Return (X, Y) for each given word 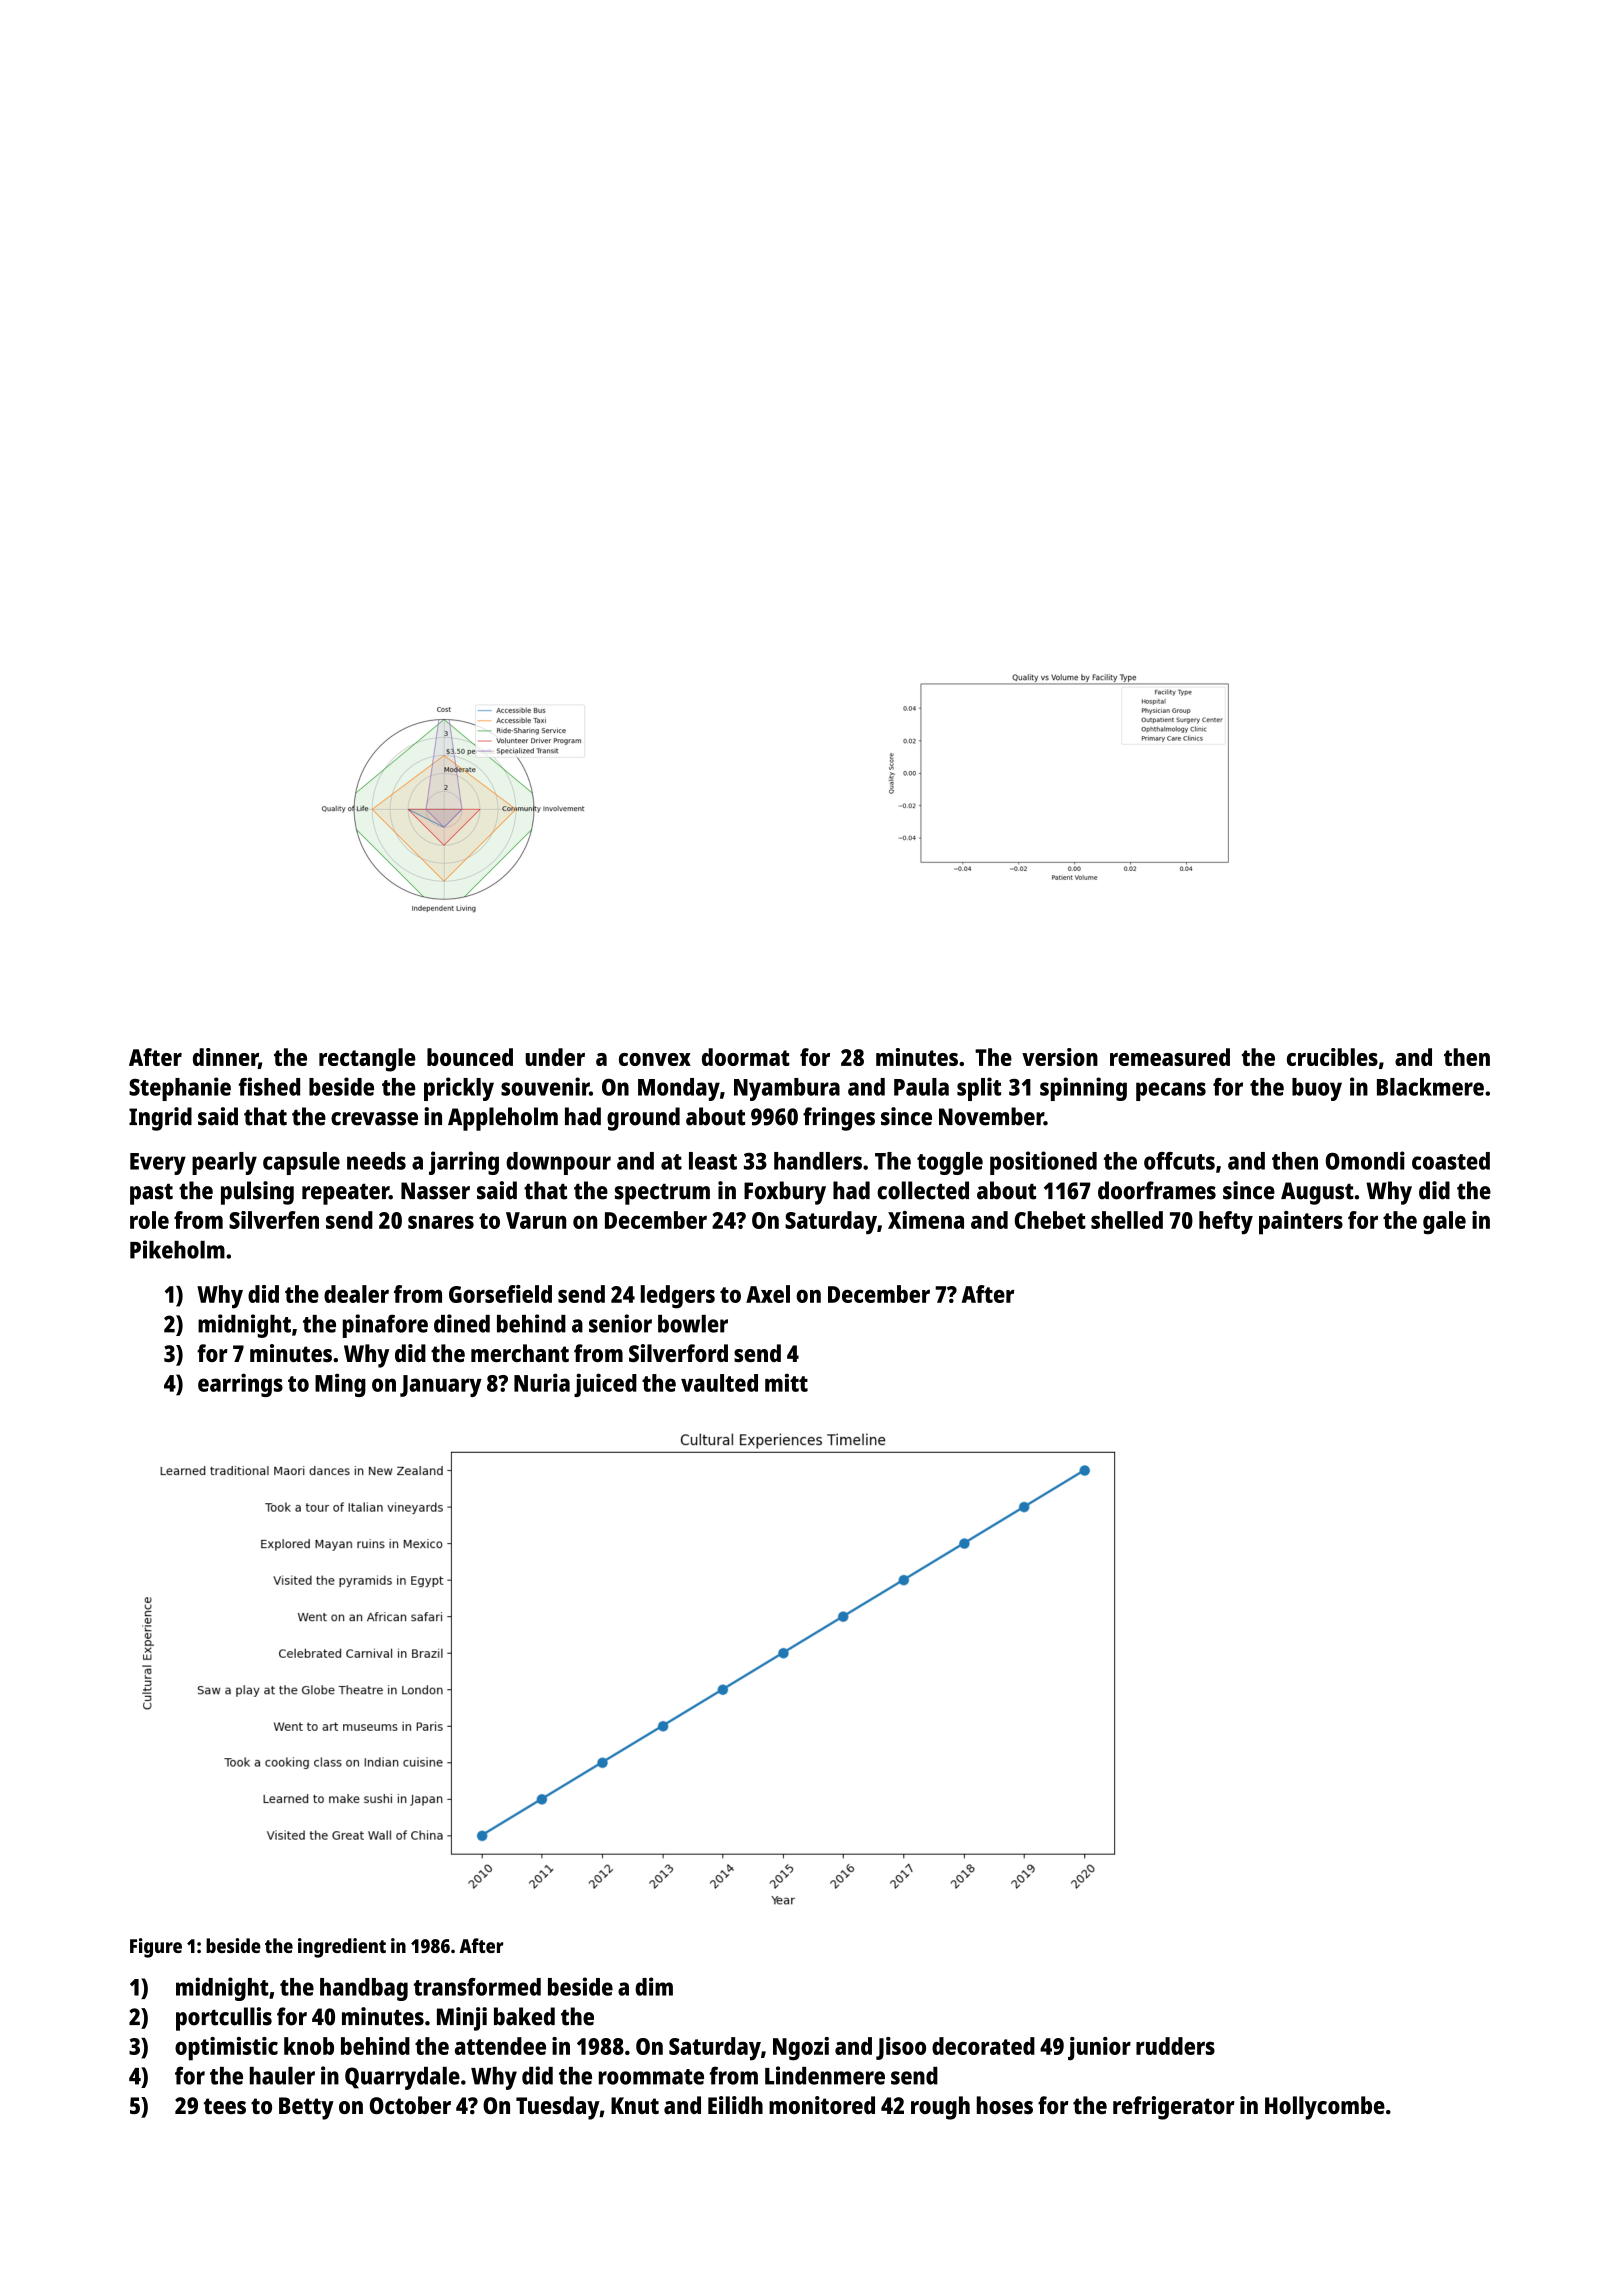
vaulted (719, 1383)
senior (620, 1323)
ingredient (342, 1948)
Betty (306, 2108)
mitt (786, 1382)
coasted (1451, 1161)
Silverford (678, 1353)
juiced (605, 1385)
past (151, 1194)
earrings (240, 1385)
